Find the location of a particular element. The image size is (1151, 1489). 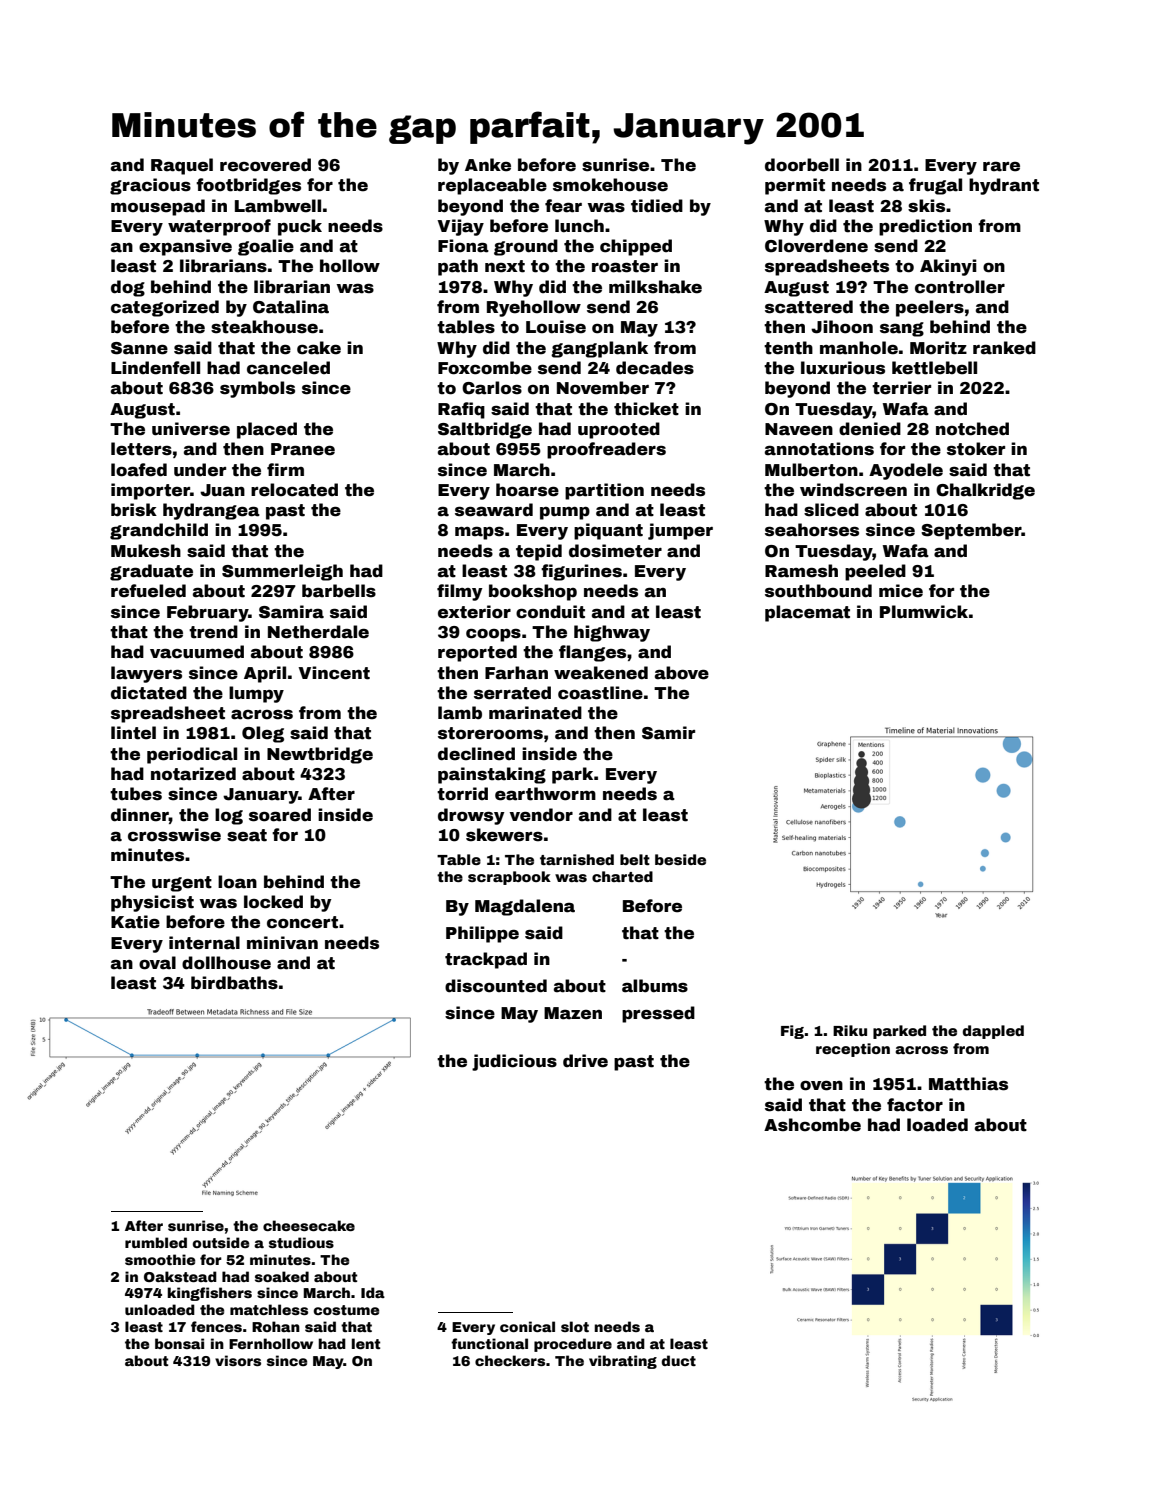

southbound is located at coordinates (818, 591).
